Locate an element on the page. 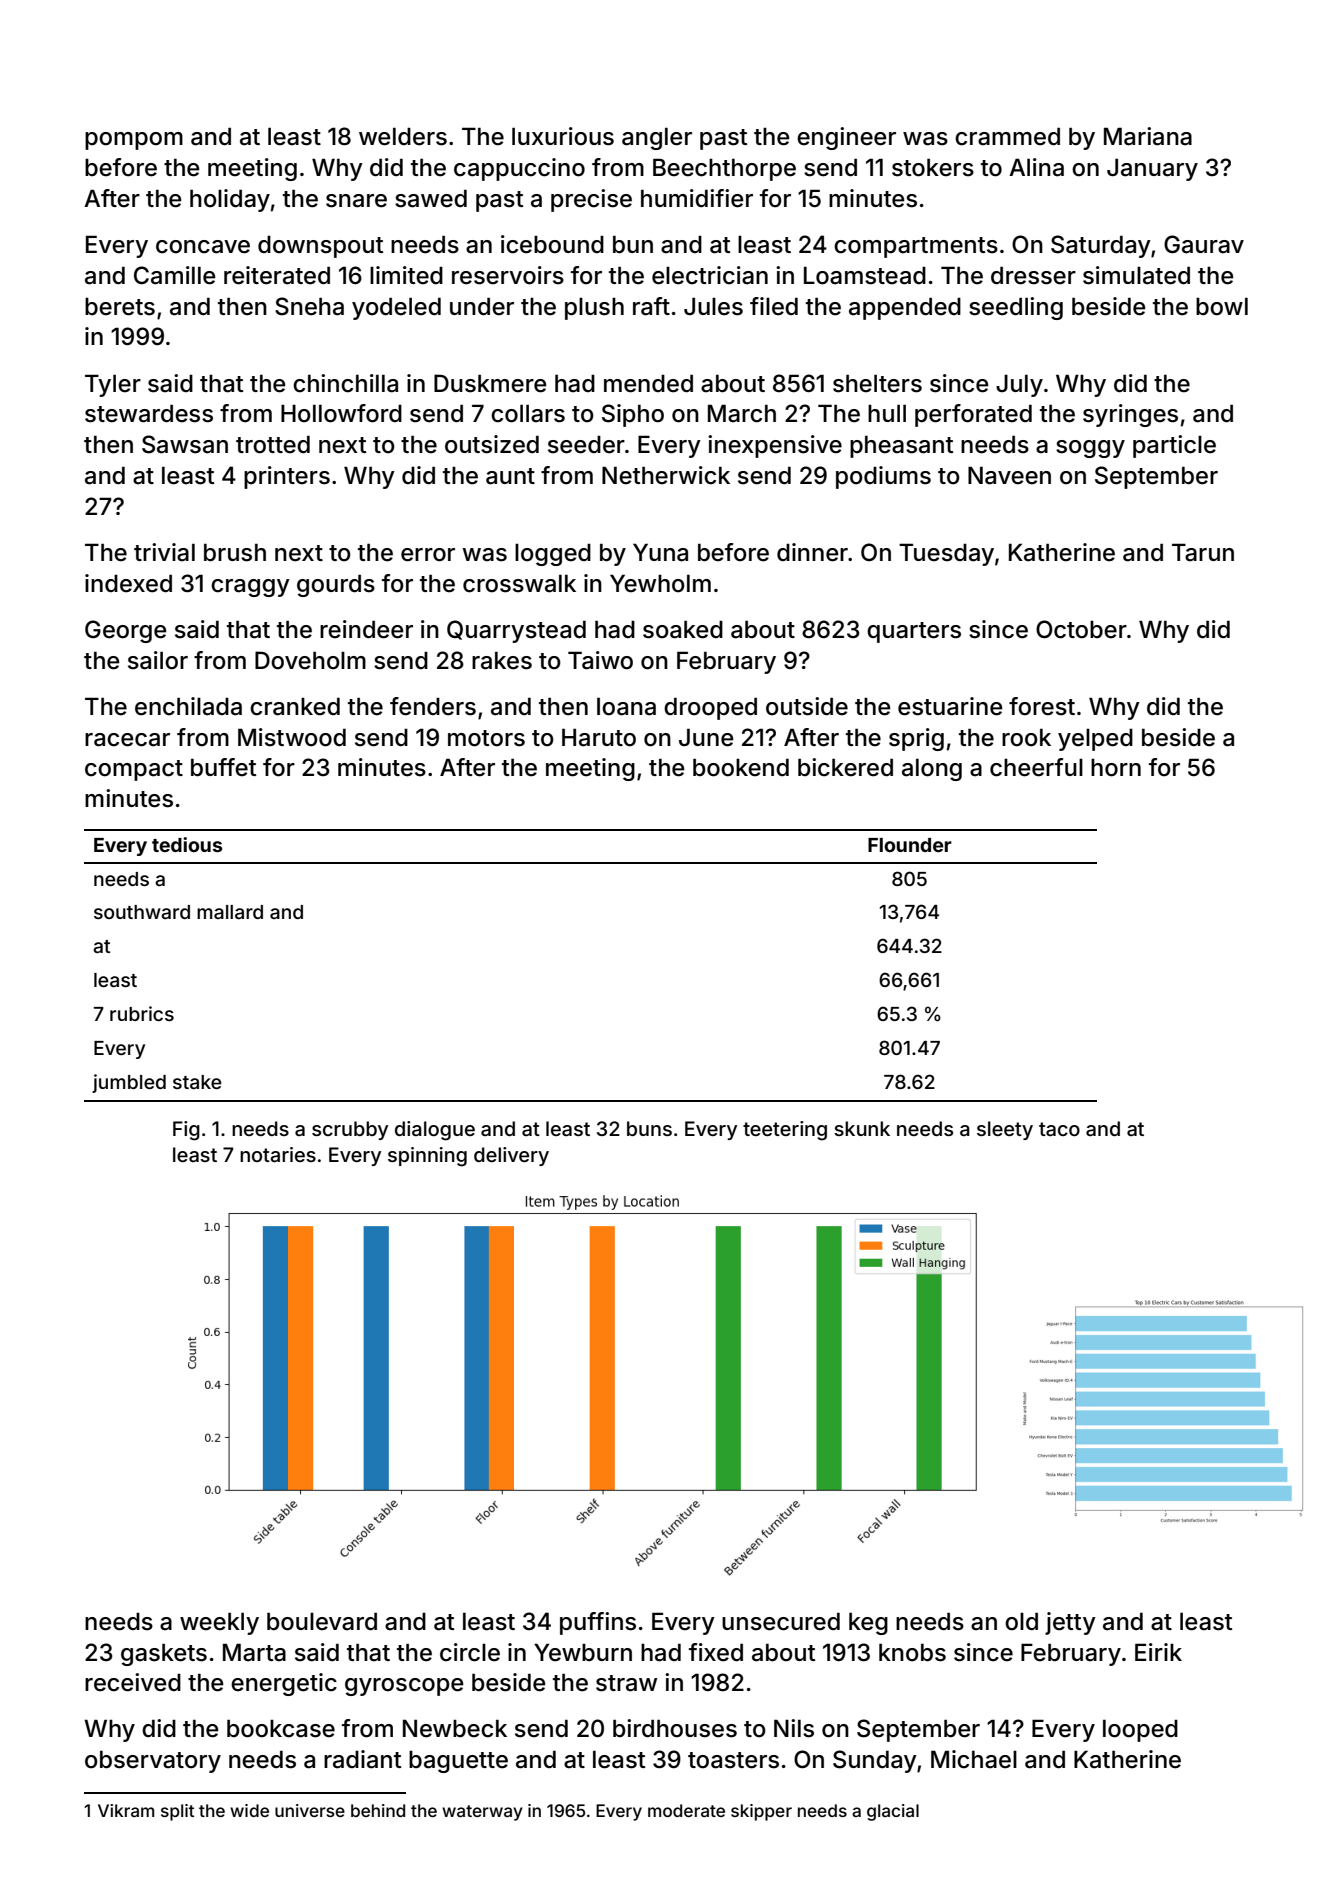 This page has width=1342, height=1898. keg is located at coordinates (868, 1624).
